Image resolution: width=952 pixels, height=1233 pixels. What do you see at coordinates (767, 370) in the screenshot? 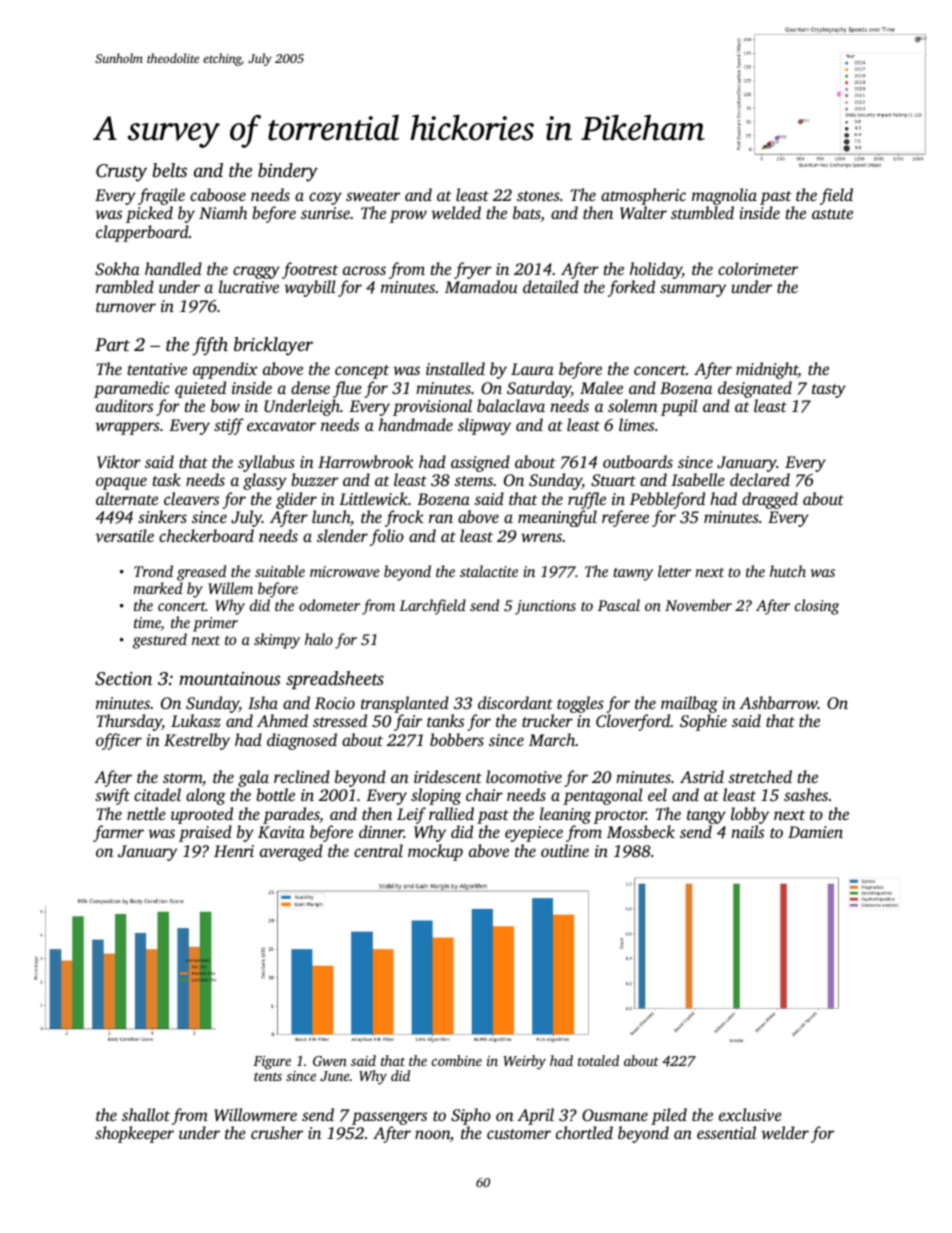
I see `midnight` at bounding box center [767, 370].
